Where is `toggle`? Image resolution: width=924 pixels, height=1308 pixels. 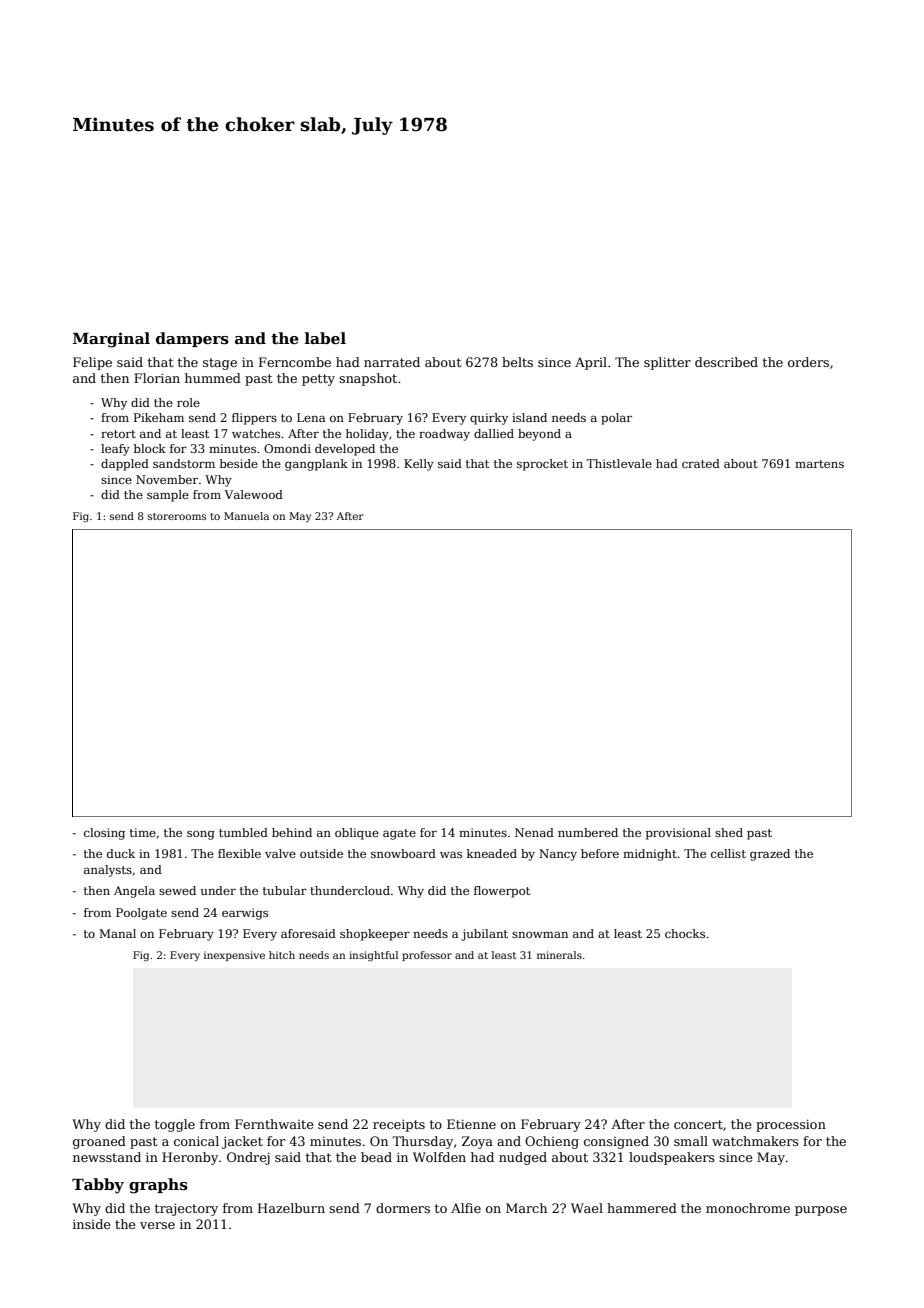 toggle is located at coordinates (175, 1125).
